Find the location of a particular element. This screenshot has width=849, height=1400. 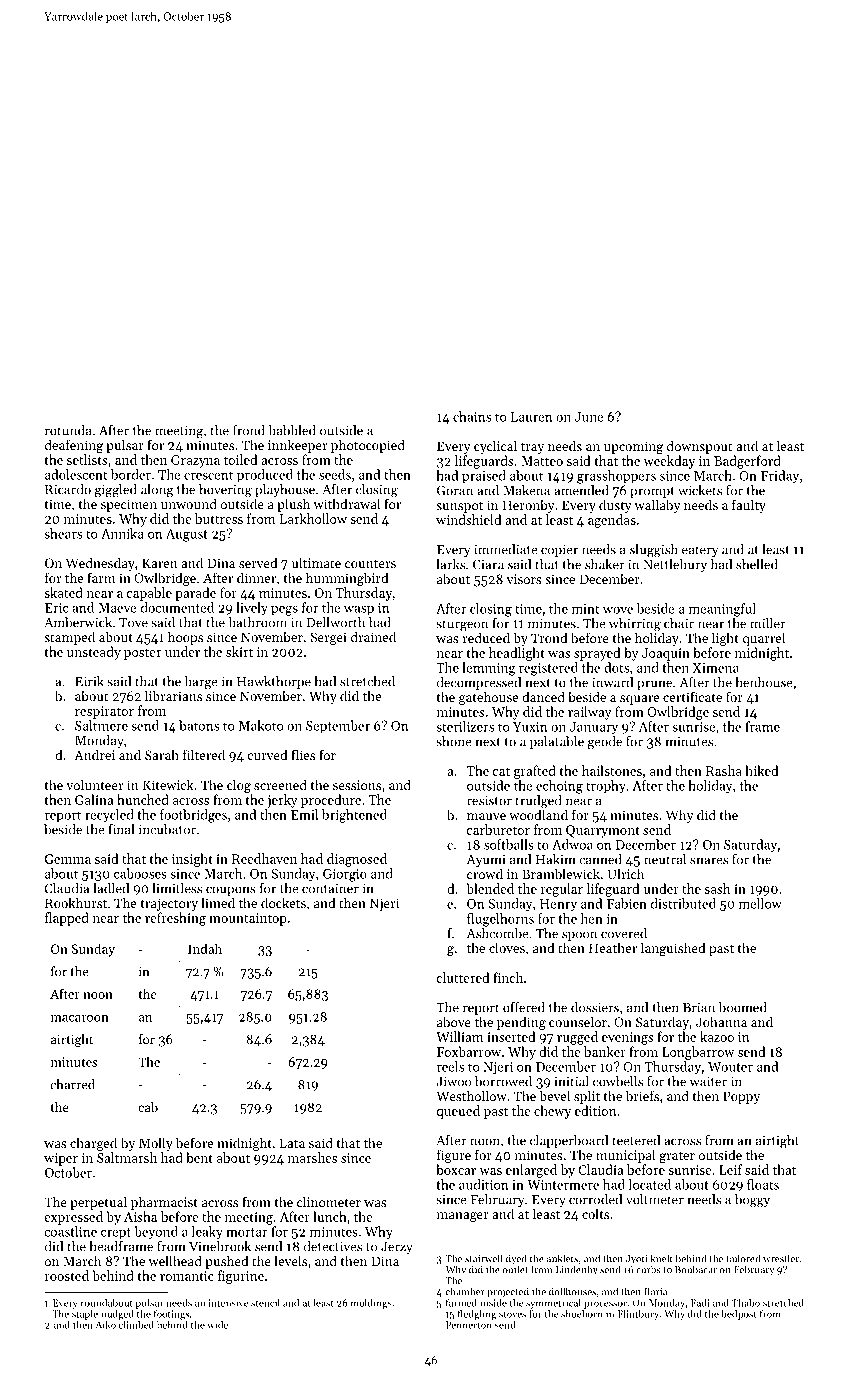

chains is located at coordinates (472, 416).
